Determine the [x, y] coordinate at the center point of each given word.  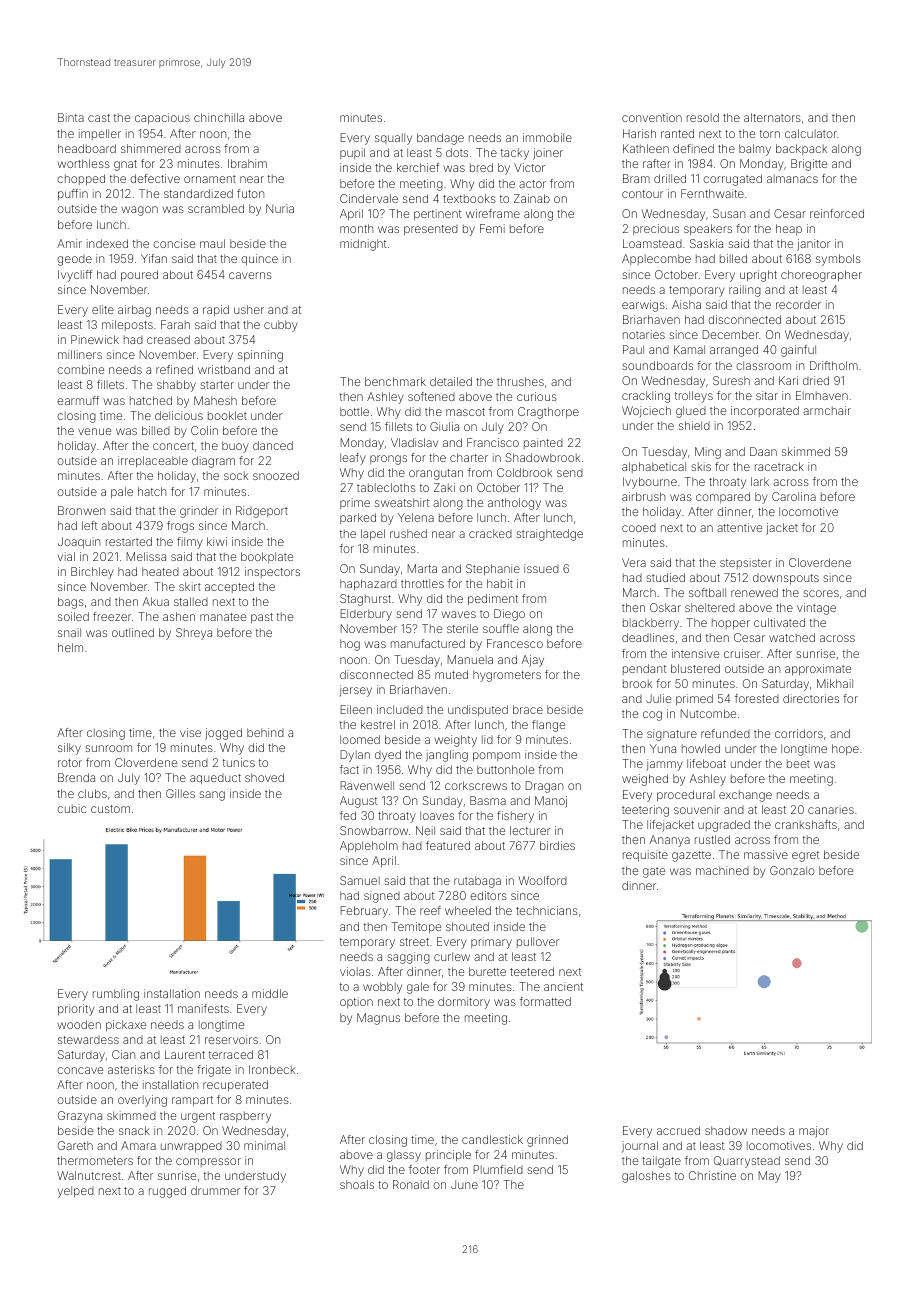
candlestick [492, 1139]
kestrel [378, 724]
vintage [816, 609]
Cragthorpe [548, 413]
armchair [827, 410]
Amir [69, 243]
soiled [73, 616]
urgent [198, 1117]
